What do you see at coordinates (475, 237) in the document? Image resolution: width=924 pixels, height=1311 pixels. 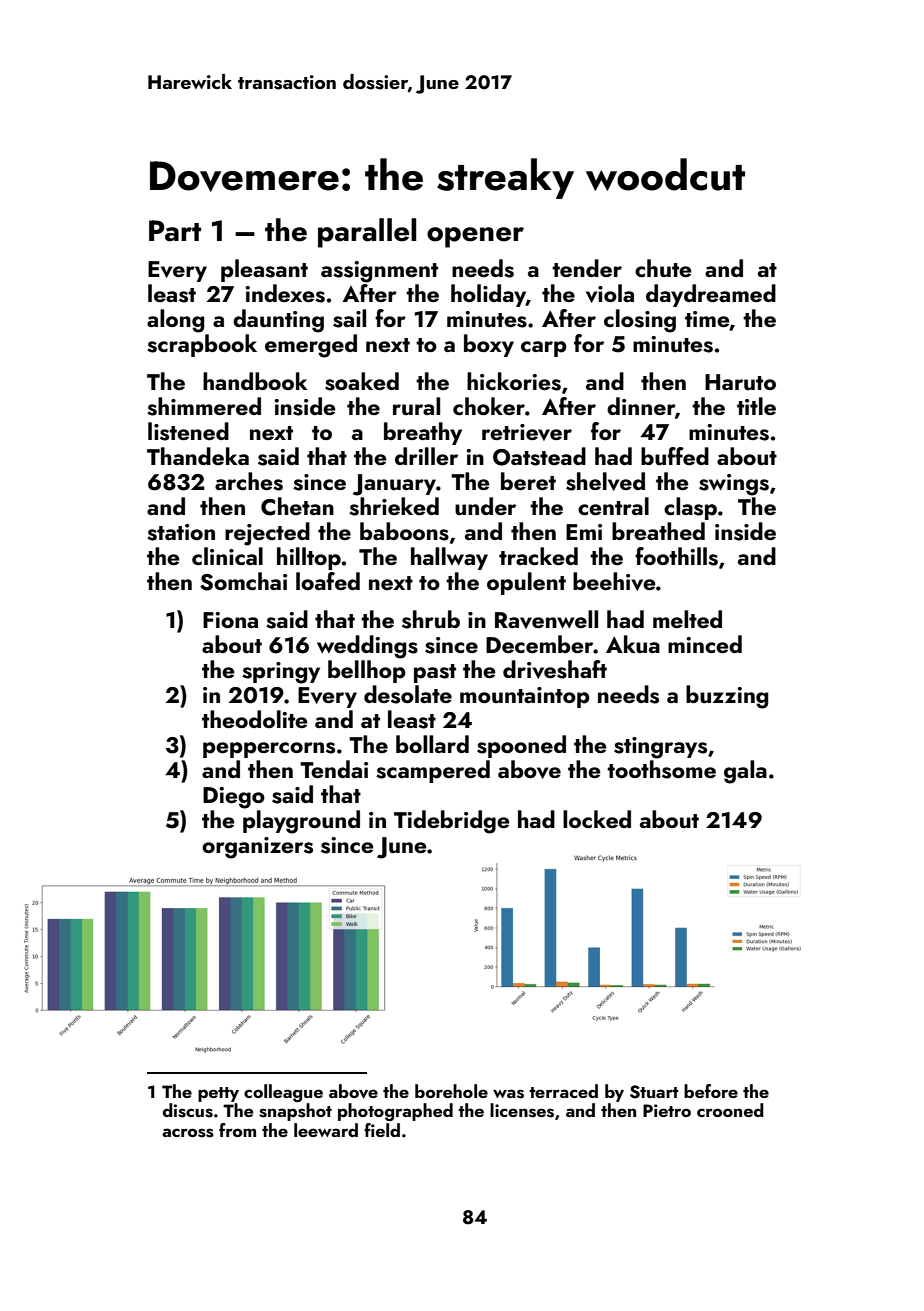 I see `opener` at bounding box center [475, 237].
